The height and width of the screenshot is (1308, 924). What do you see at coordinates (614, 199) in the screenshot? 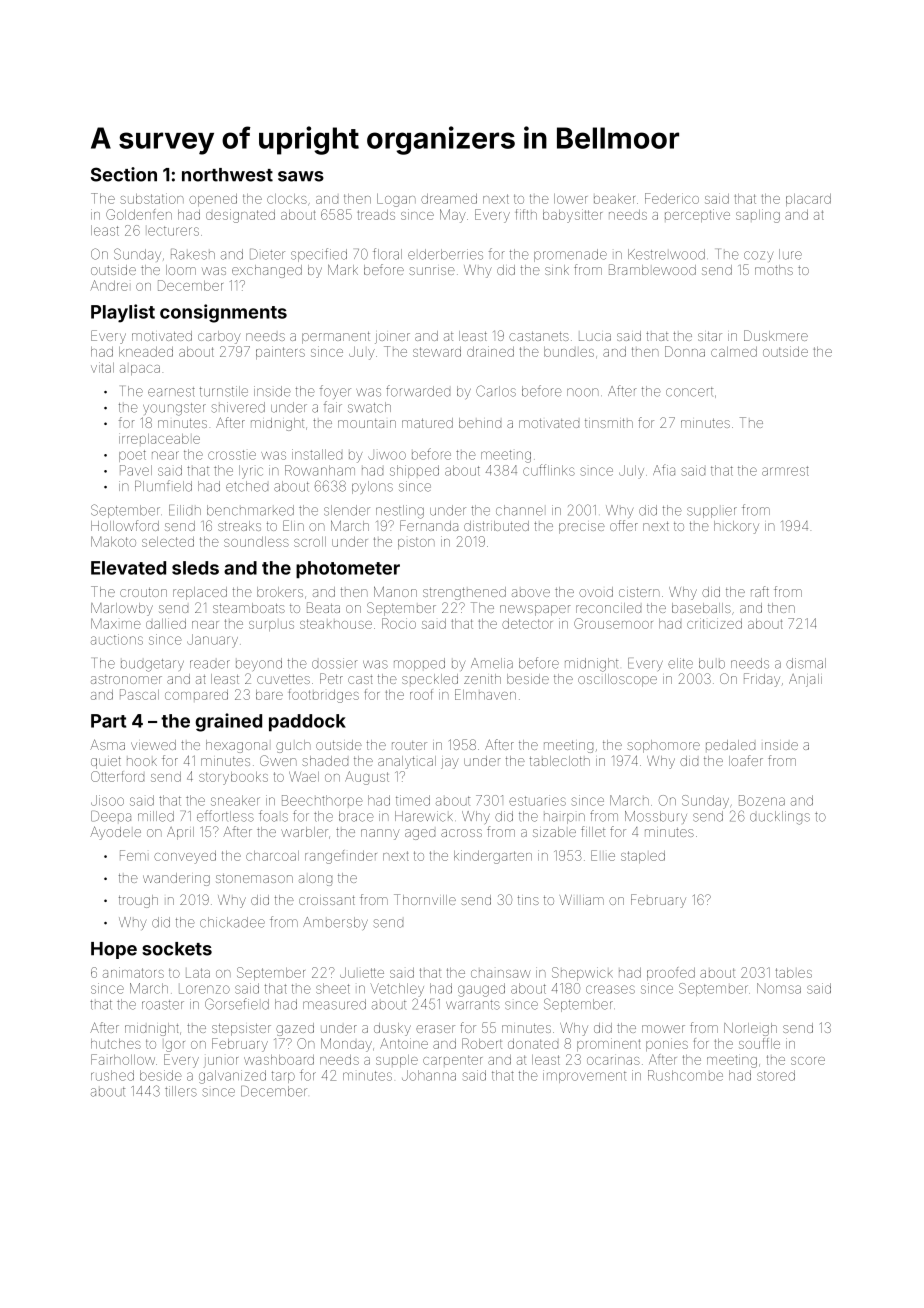
I see `beaker` at bounding box center [614, 199].
